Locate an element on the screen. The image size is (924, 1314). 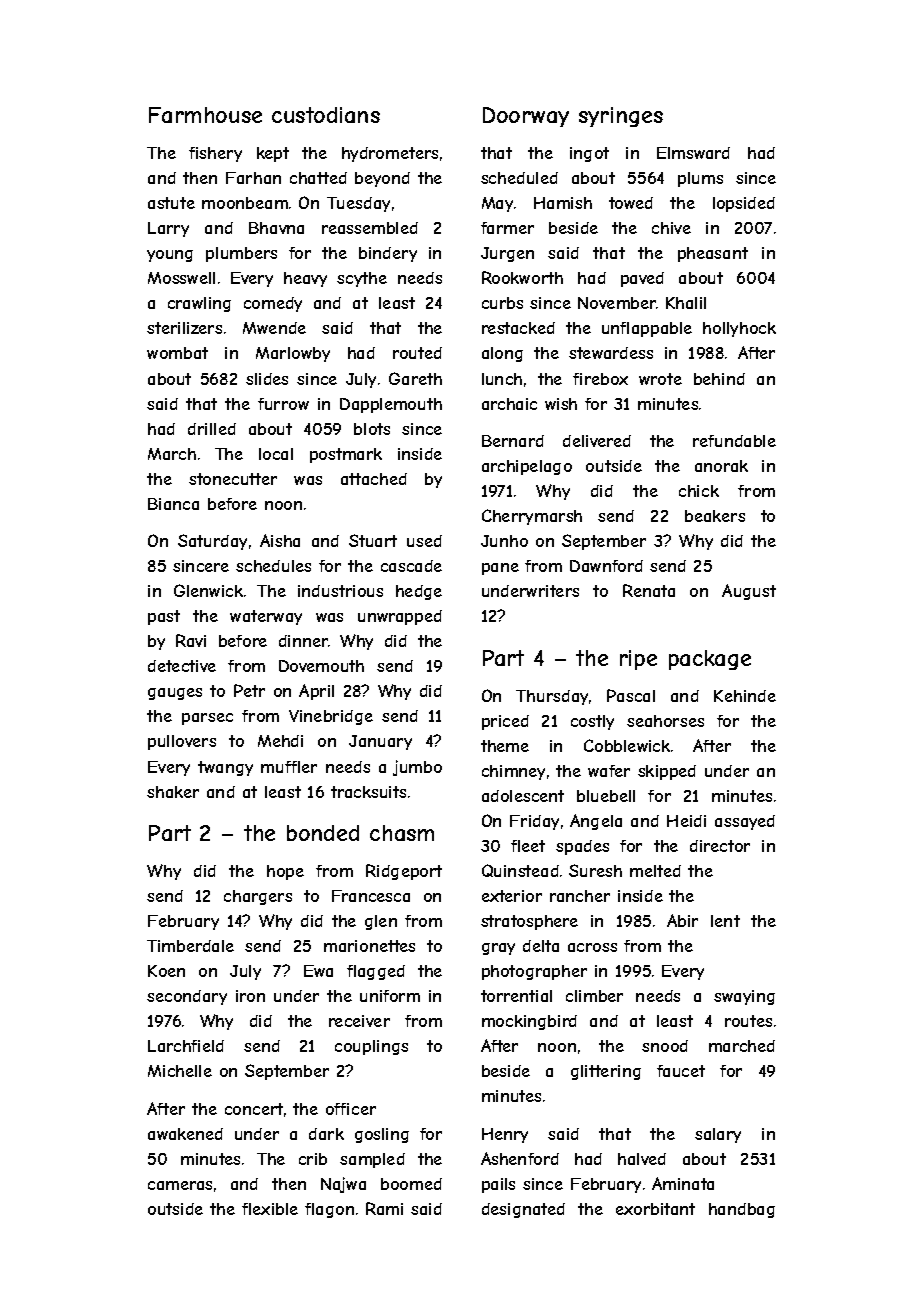
pane is located at coordinates (500, 569).
